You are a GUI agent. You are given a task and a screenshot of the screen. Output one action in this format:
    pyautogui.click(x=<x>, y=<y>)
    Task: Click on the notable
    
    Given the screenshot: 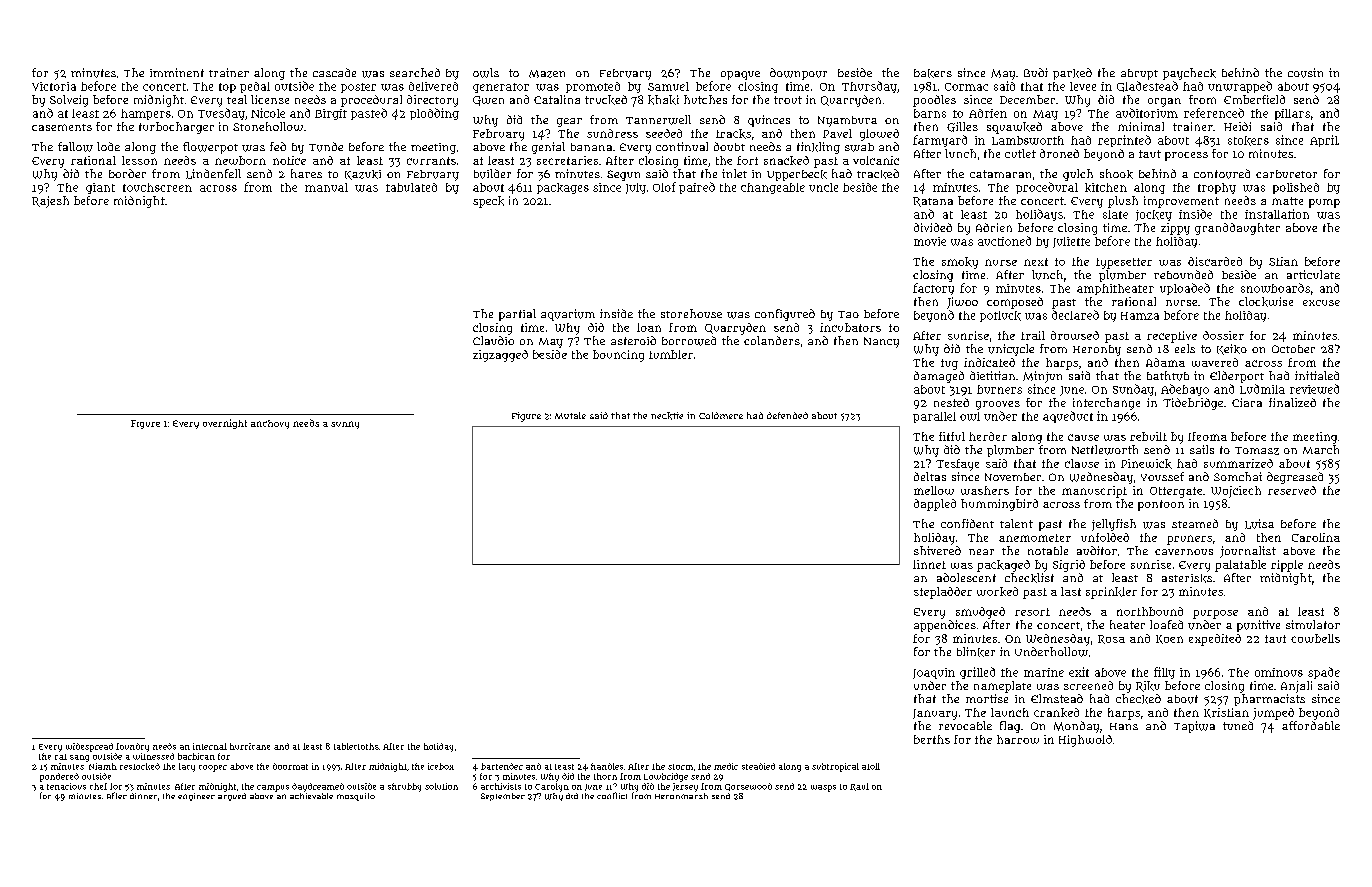 What is the action you would take?
    pyautogui.click(x=1048, y=550)
